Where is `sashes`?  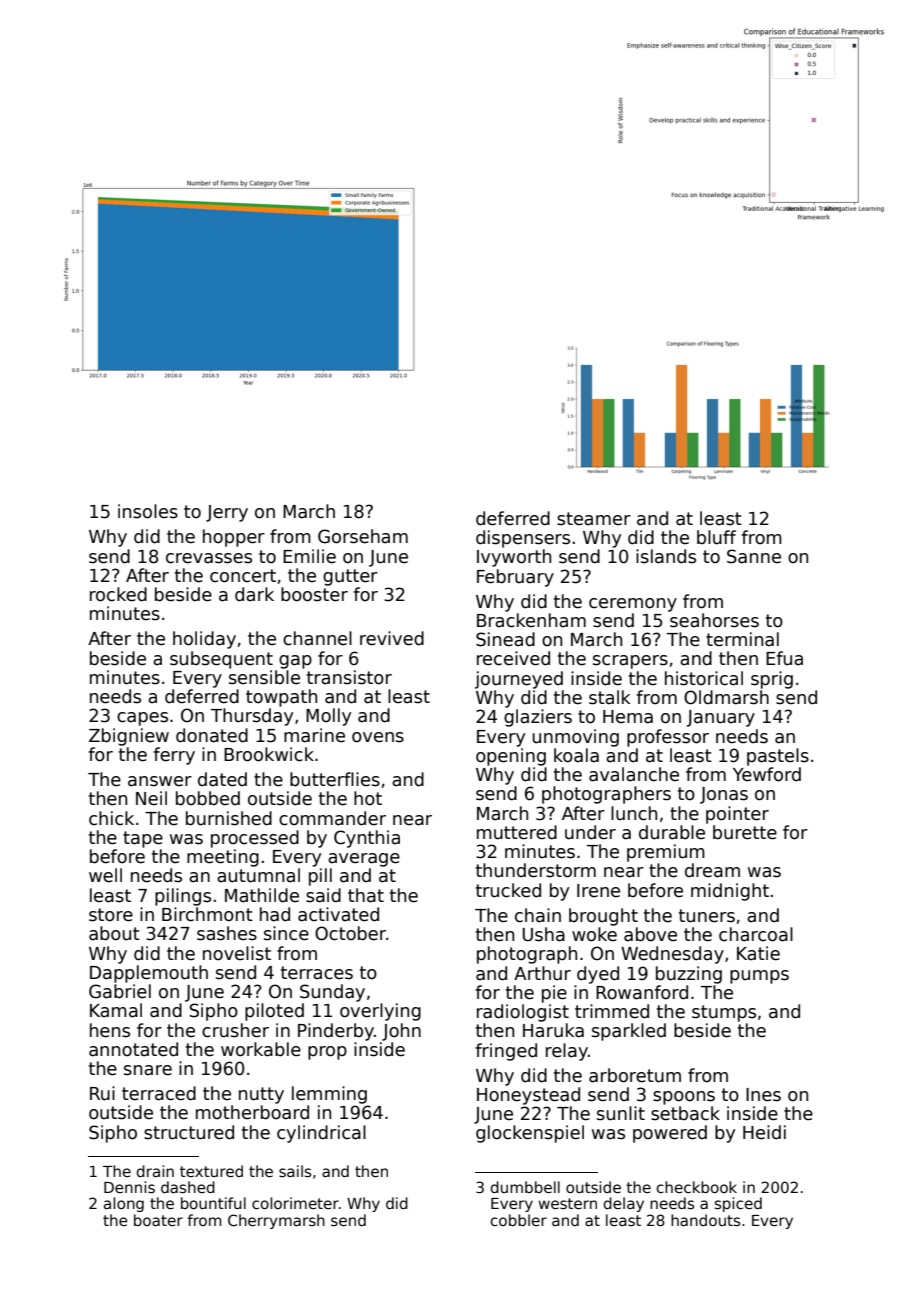 sashes is located at coordinates (227, 933).
